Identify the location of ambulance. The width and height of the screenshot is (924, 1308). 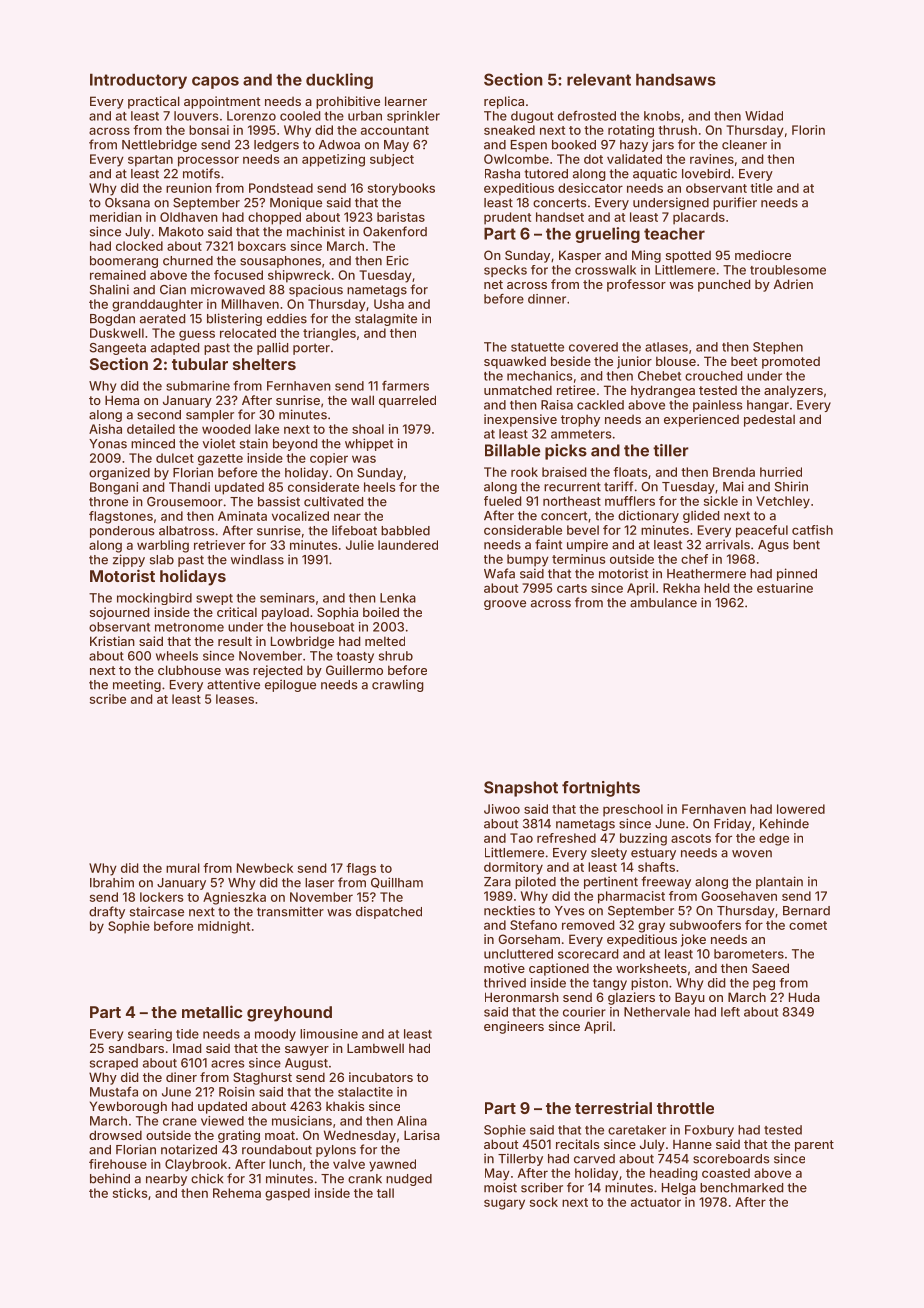
(663, 603).
